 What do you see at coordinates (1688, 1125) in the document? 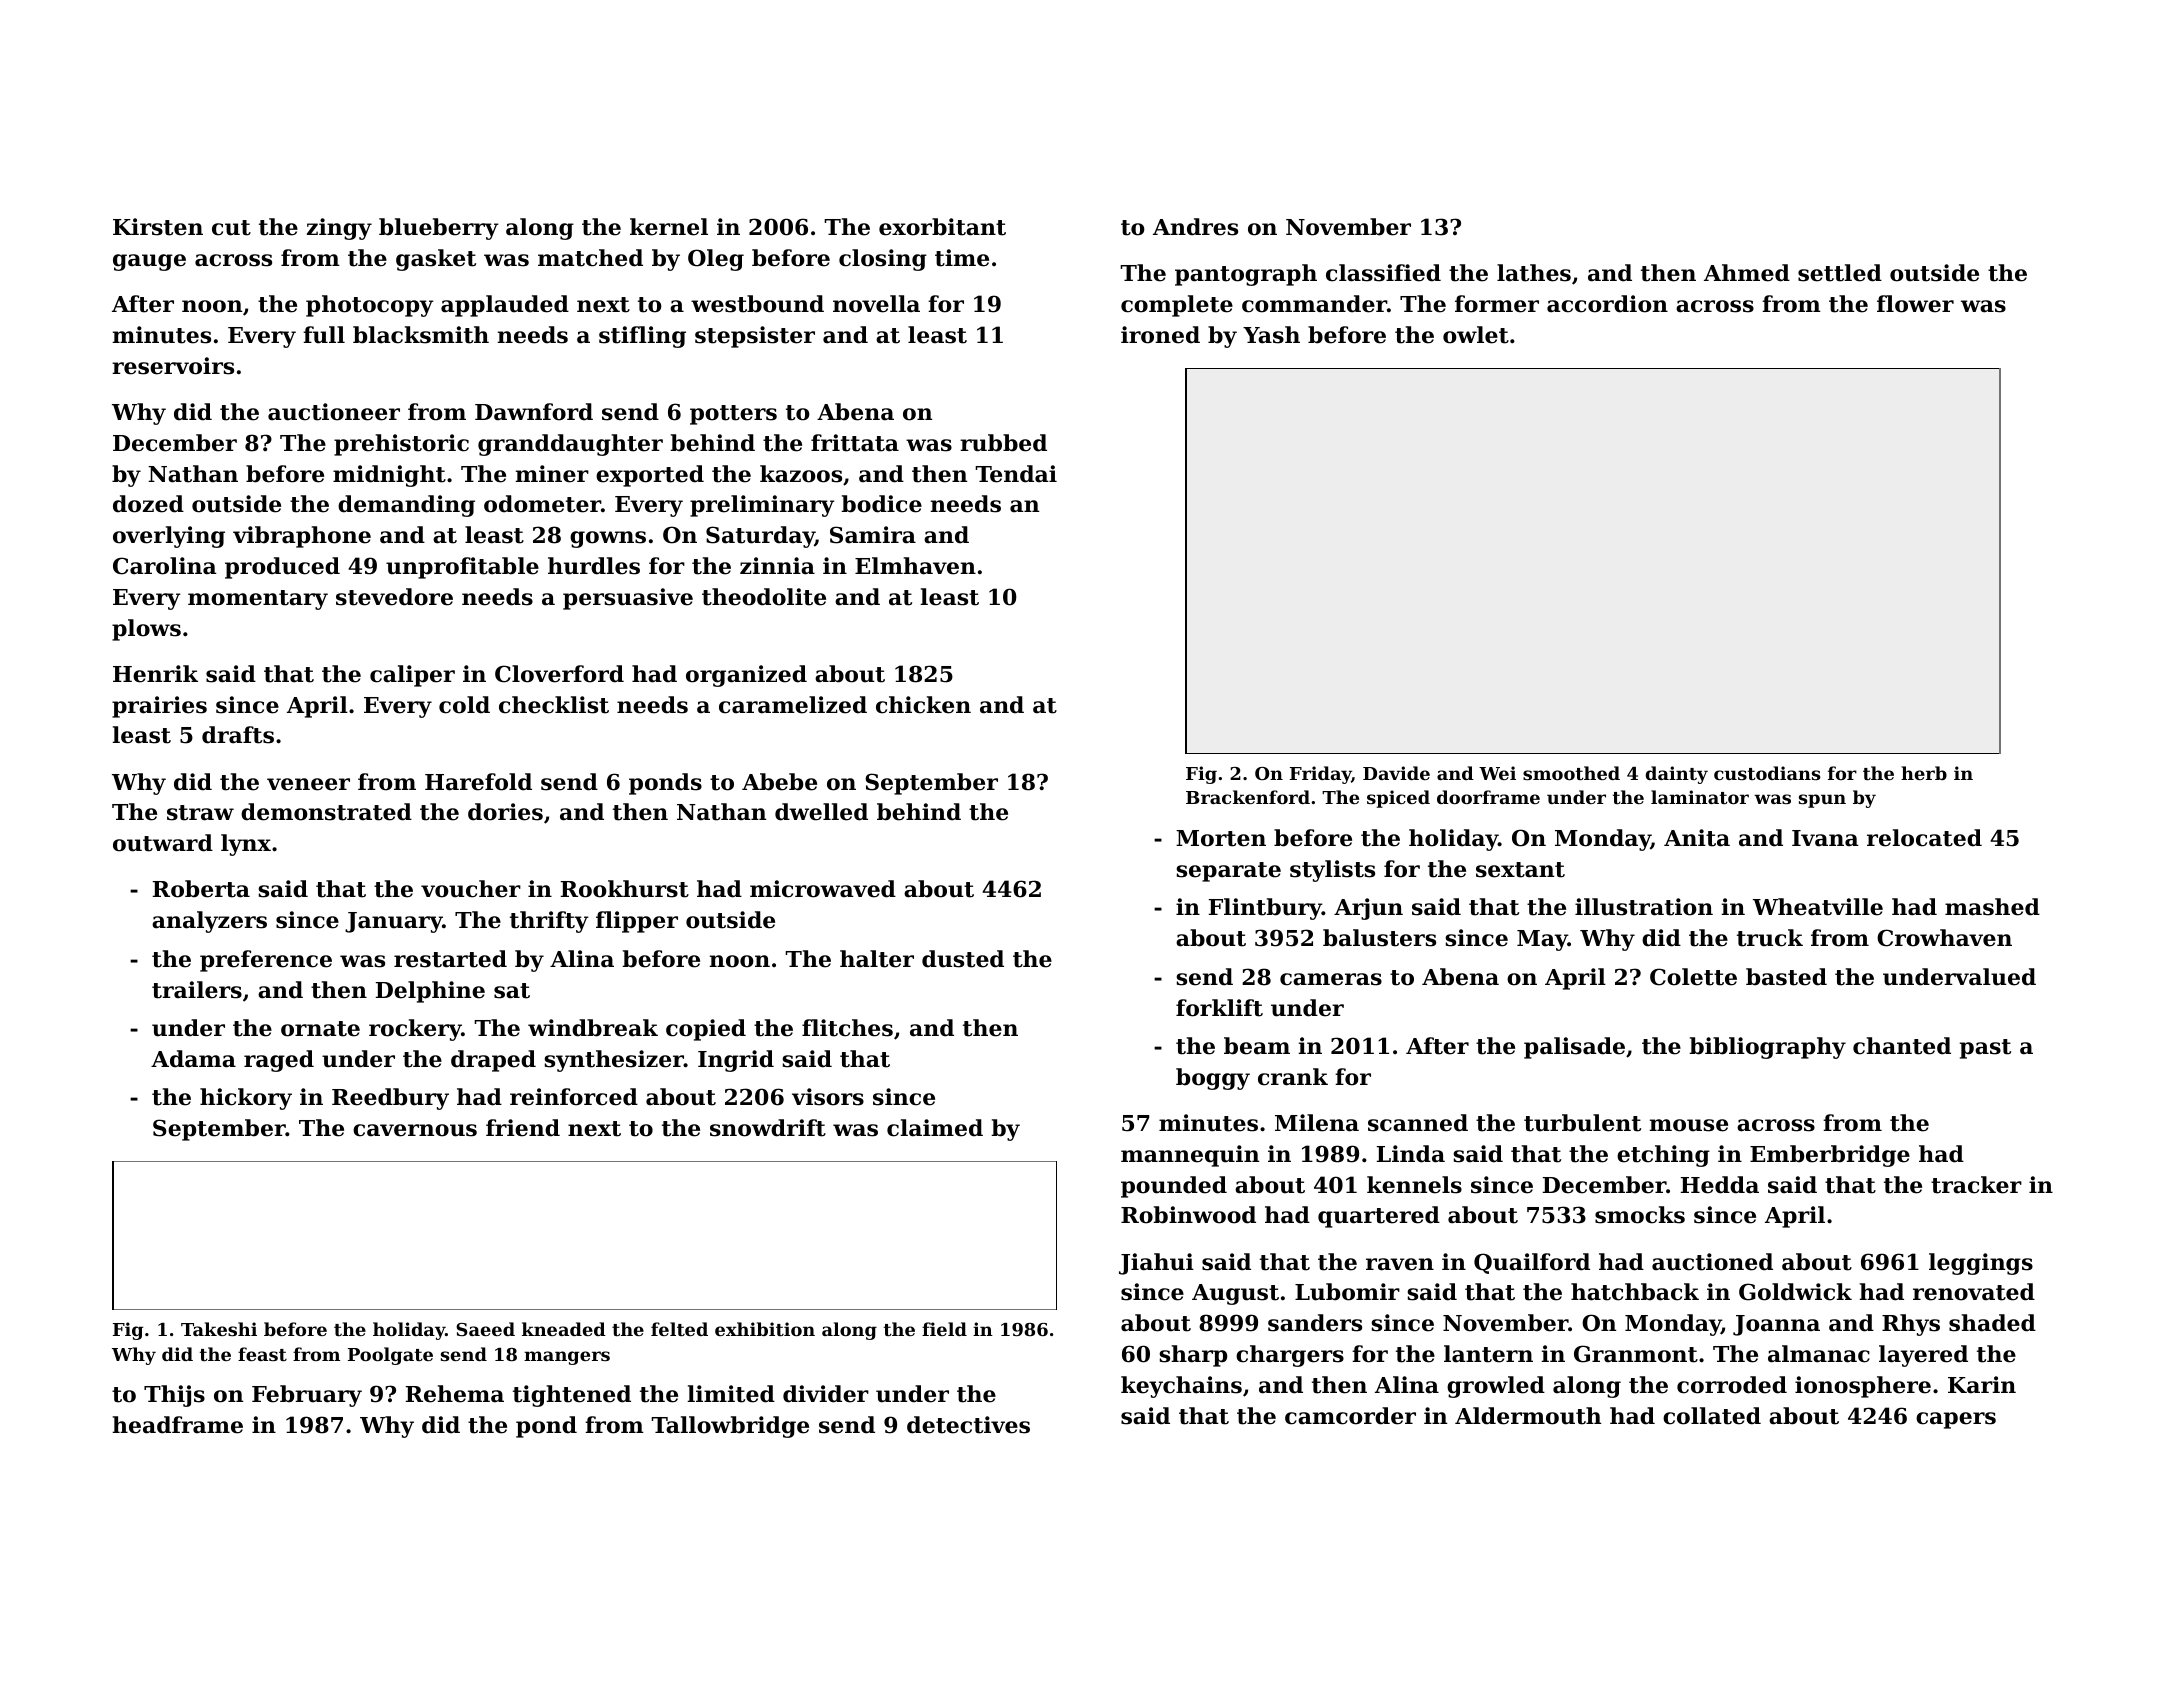
I see `mouse` at bounding box center [1688, 1125].
